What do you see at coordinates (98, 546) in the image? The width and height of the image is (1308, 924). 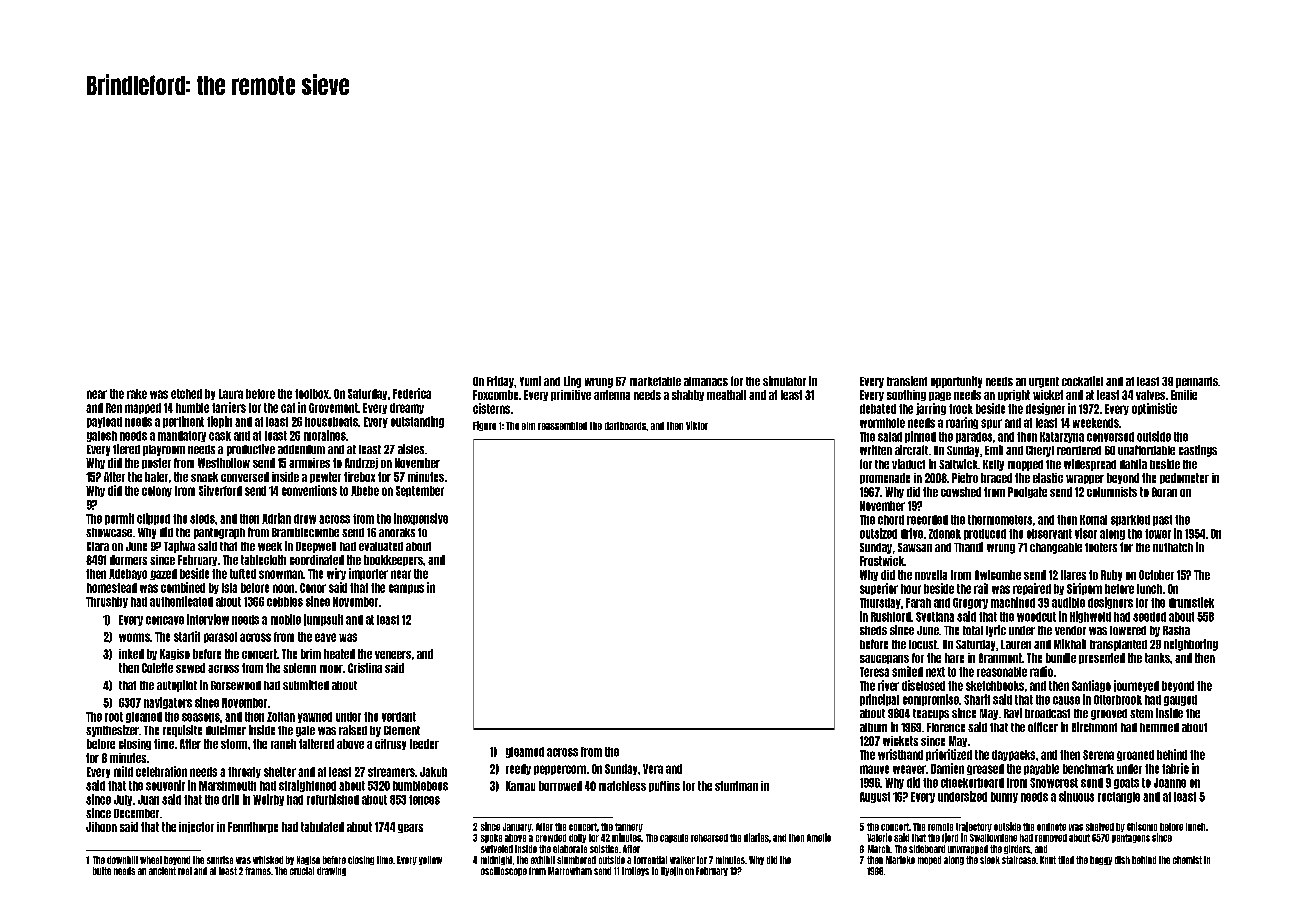 I see `Clara` at bounding box center [98, 546].
